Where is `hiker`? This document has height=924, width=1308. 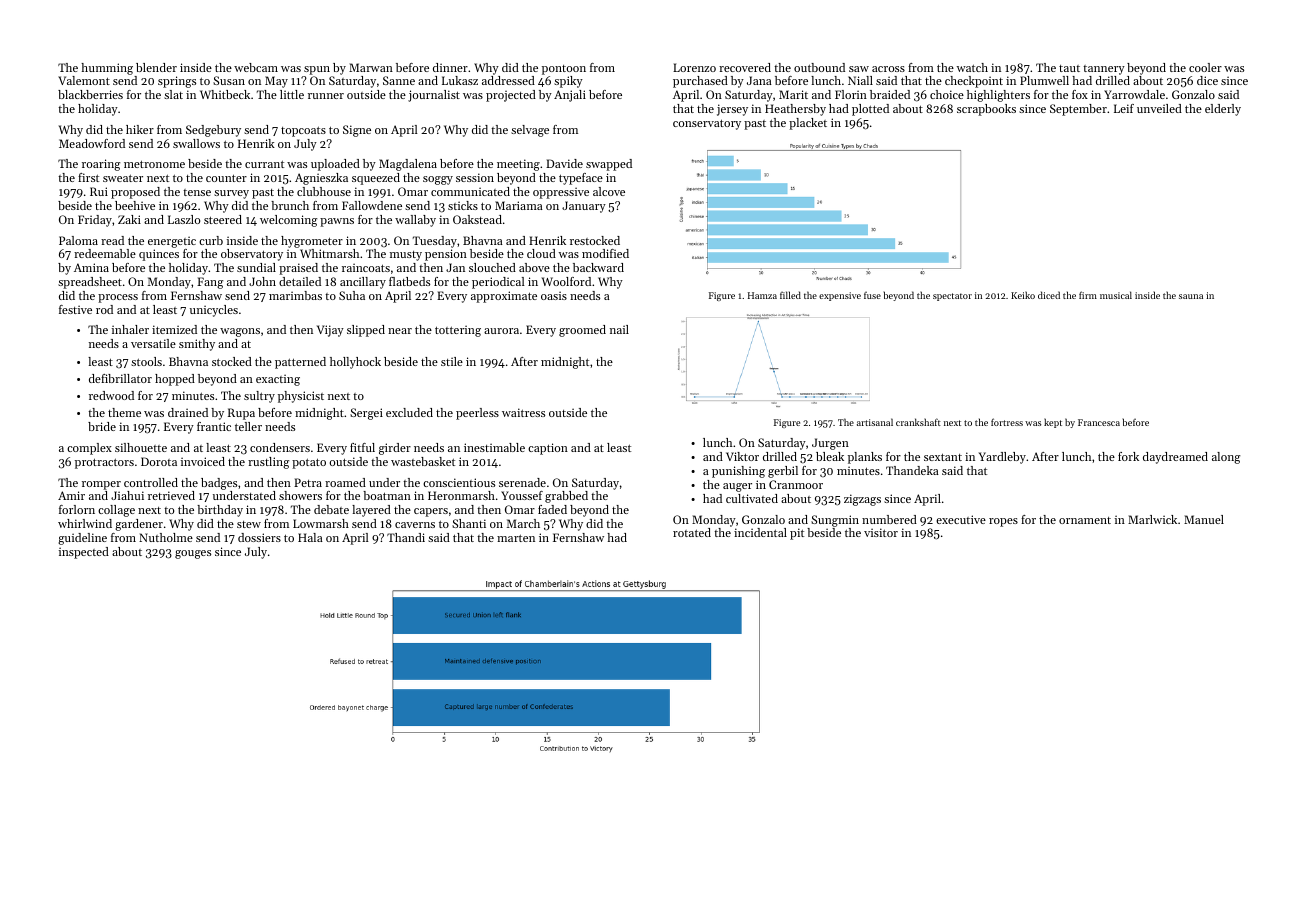 hiker is located at coordinates (140, 129).
